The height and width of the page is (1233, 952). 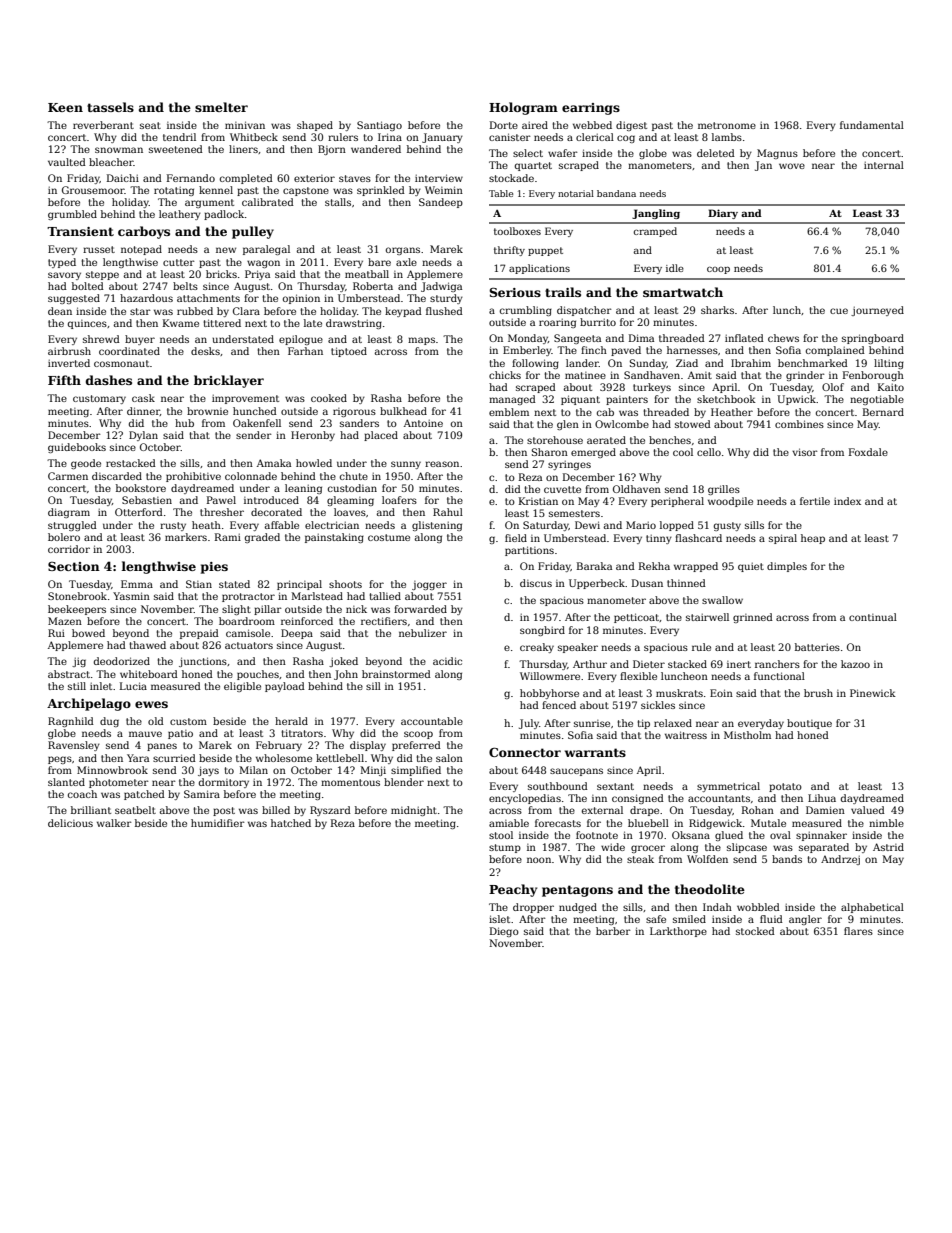 What do you see at coordinates (562, 489) in the page?
I see `cuvette` at bounding box center [562, 489].
